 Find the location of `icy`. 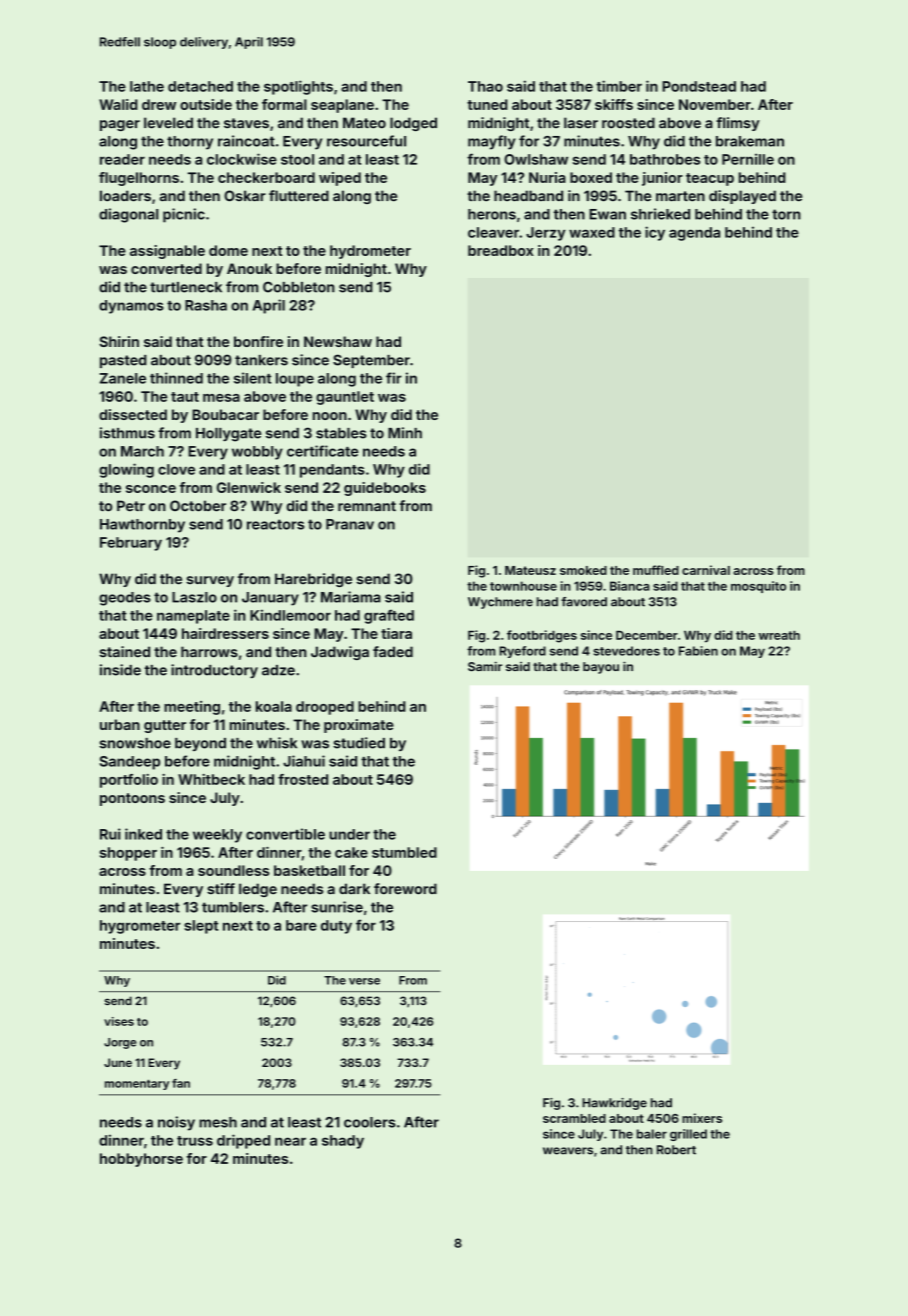

icy is located at coordinates (655, 233).
